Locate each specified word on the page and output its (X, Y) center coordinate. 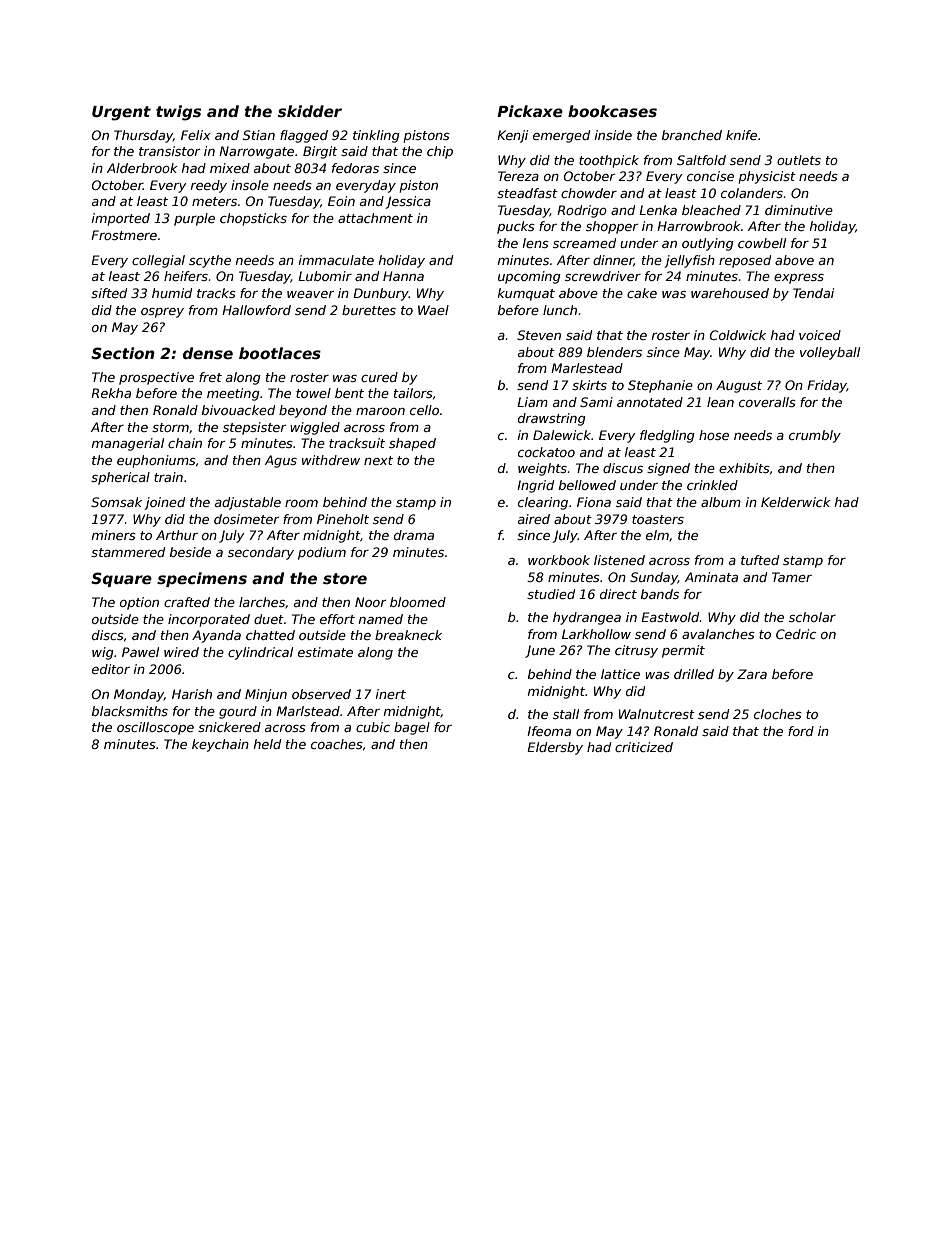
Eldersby (555, 748)
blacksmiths (130, 711)
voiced (820, 335)
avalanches (718, 634)
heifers (186, 276)
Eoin (341, 201)
